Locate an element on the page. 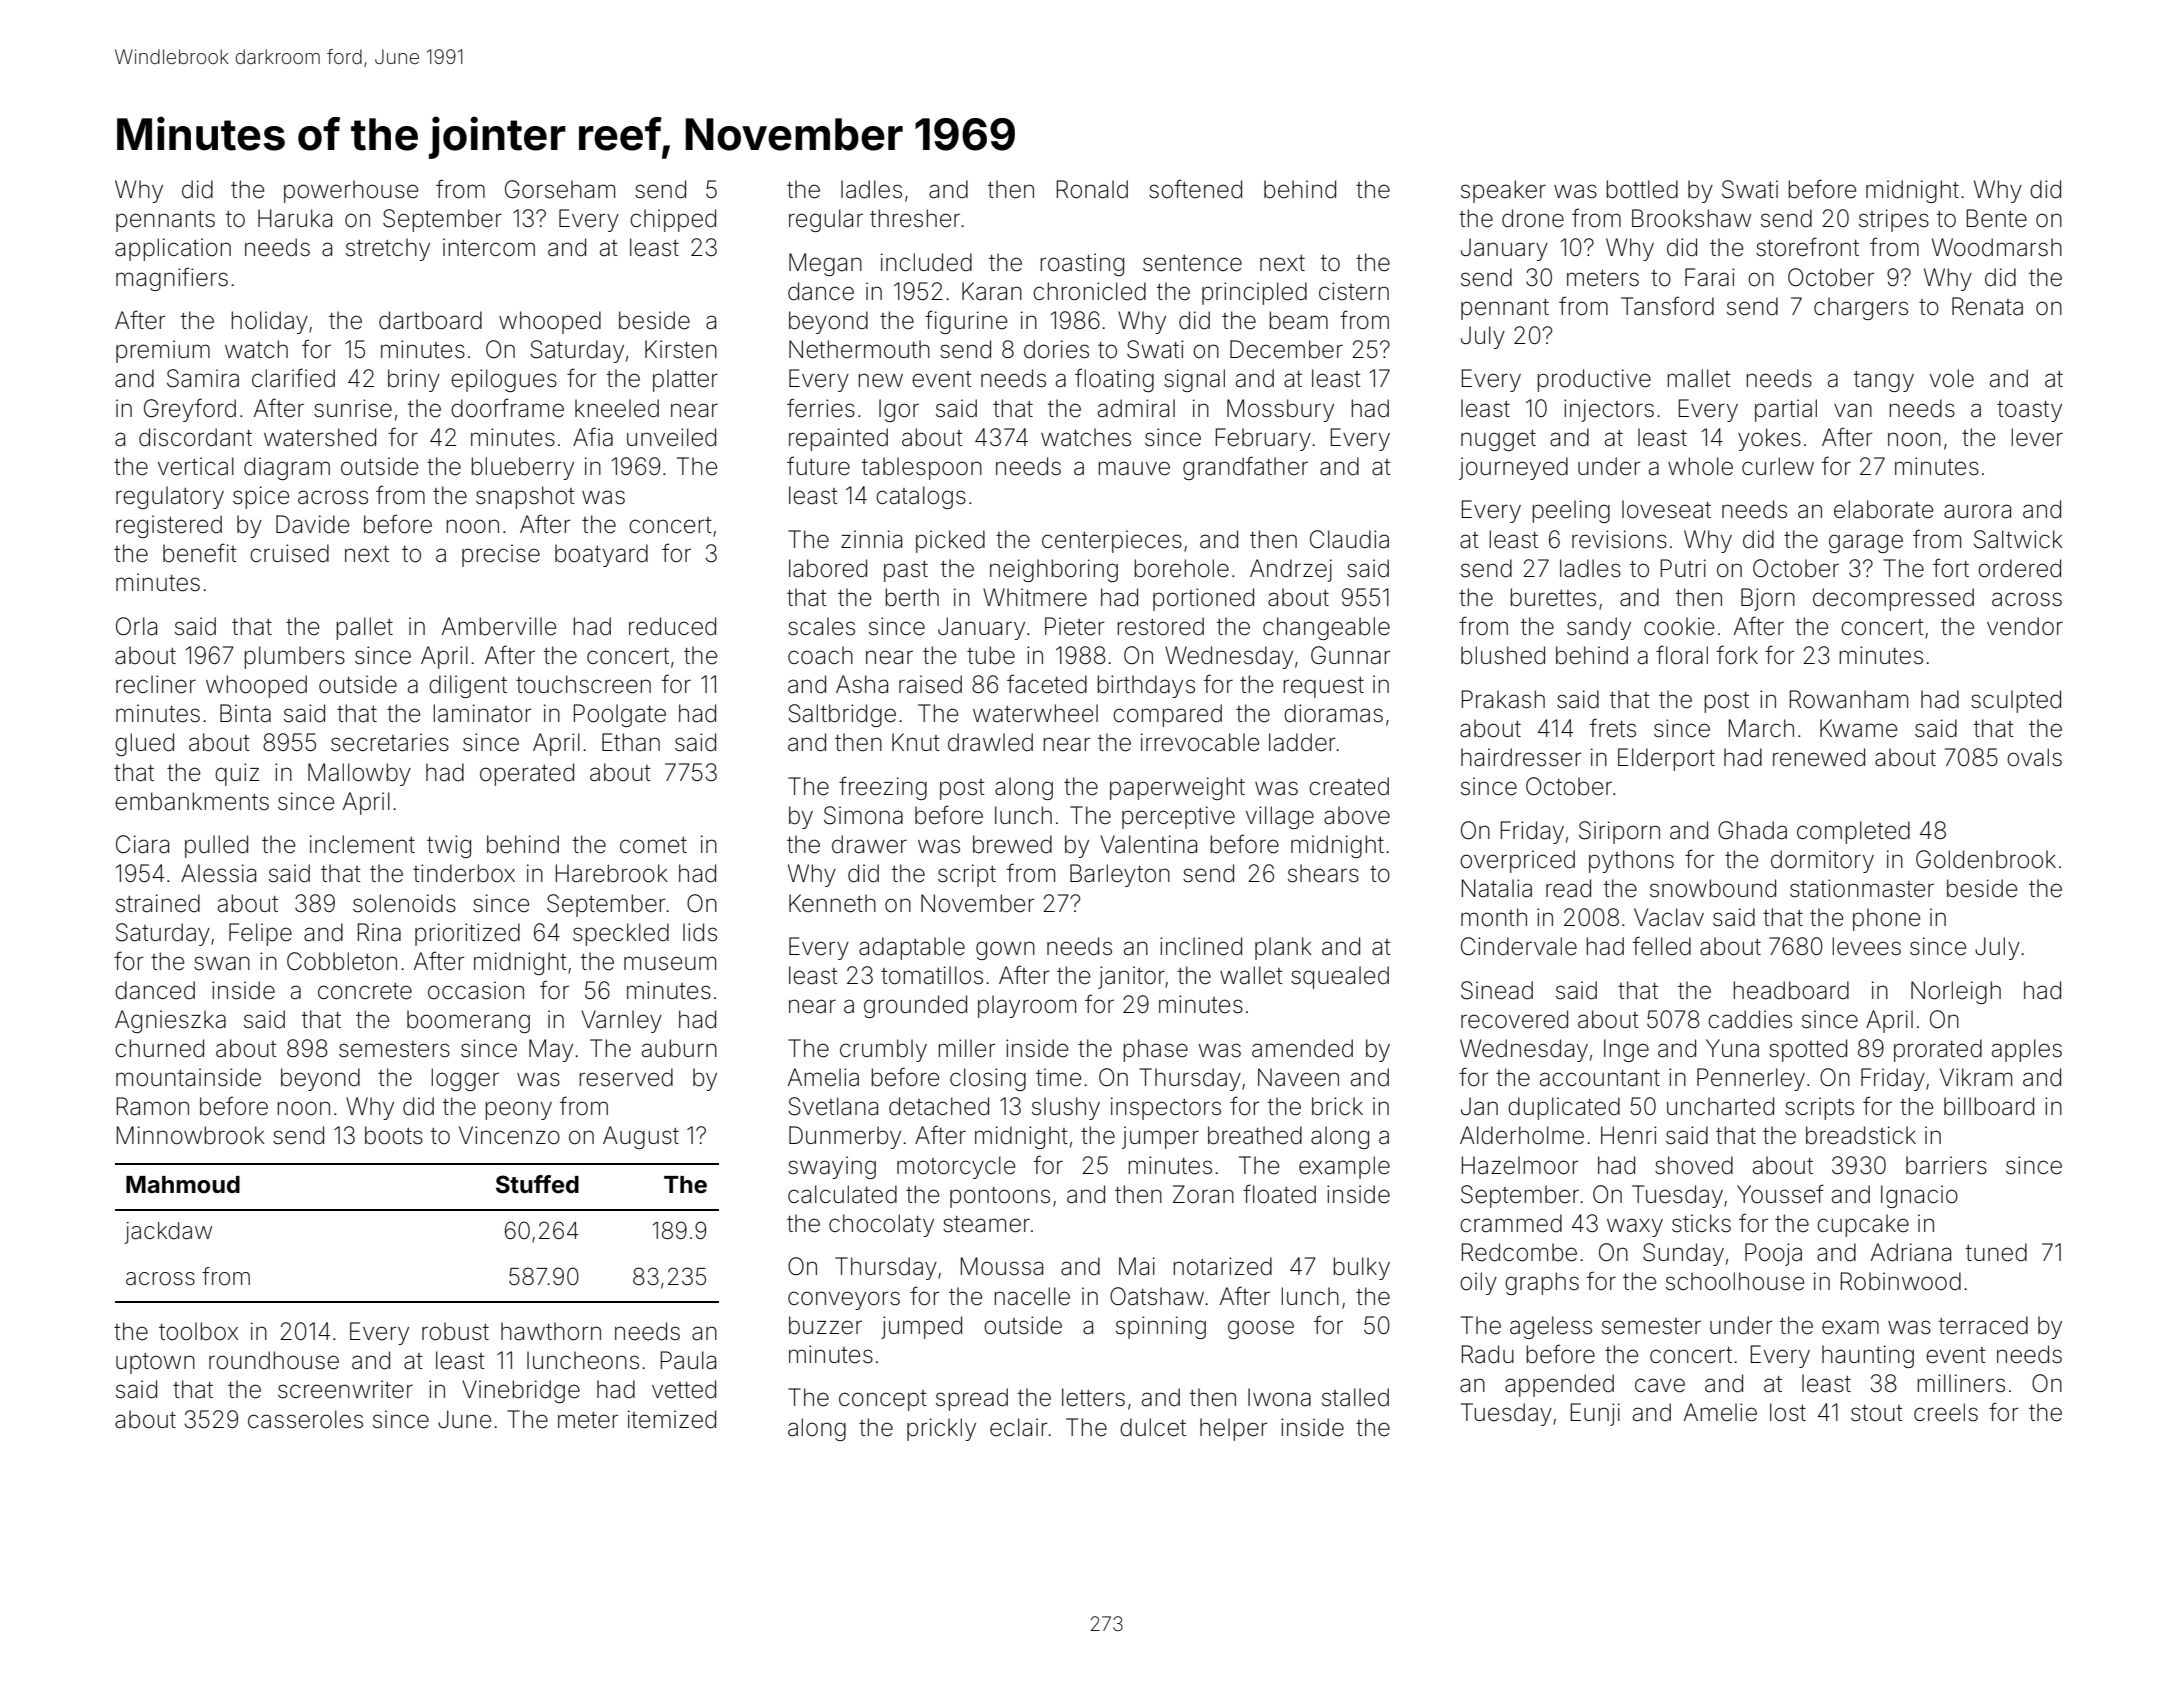 The height and width of the page is (1683, 2178). vertical is located at coordinates (196, 466).
